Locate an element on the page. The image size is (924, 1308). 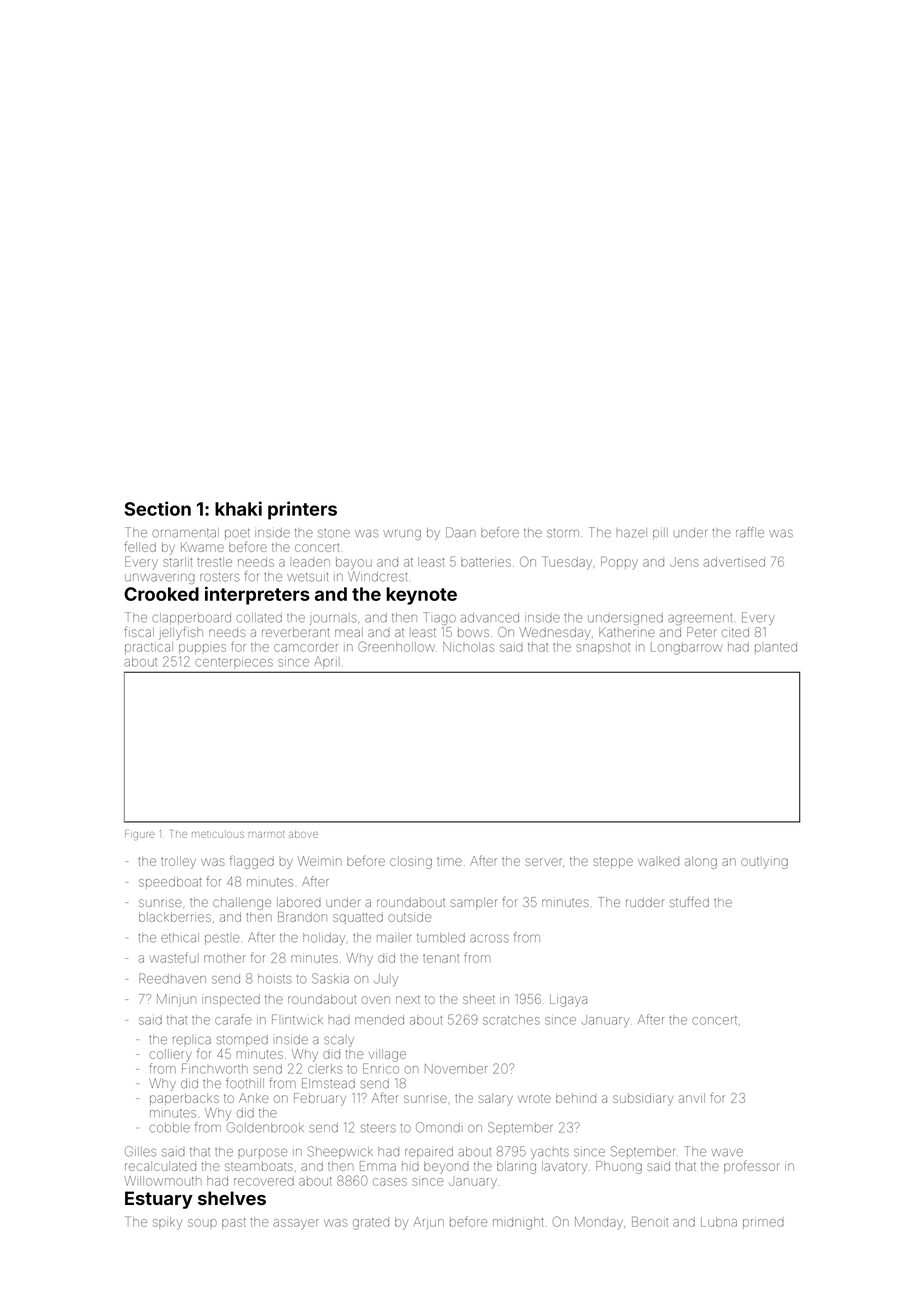
clerks is located at coordinates (325, 1069).
